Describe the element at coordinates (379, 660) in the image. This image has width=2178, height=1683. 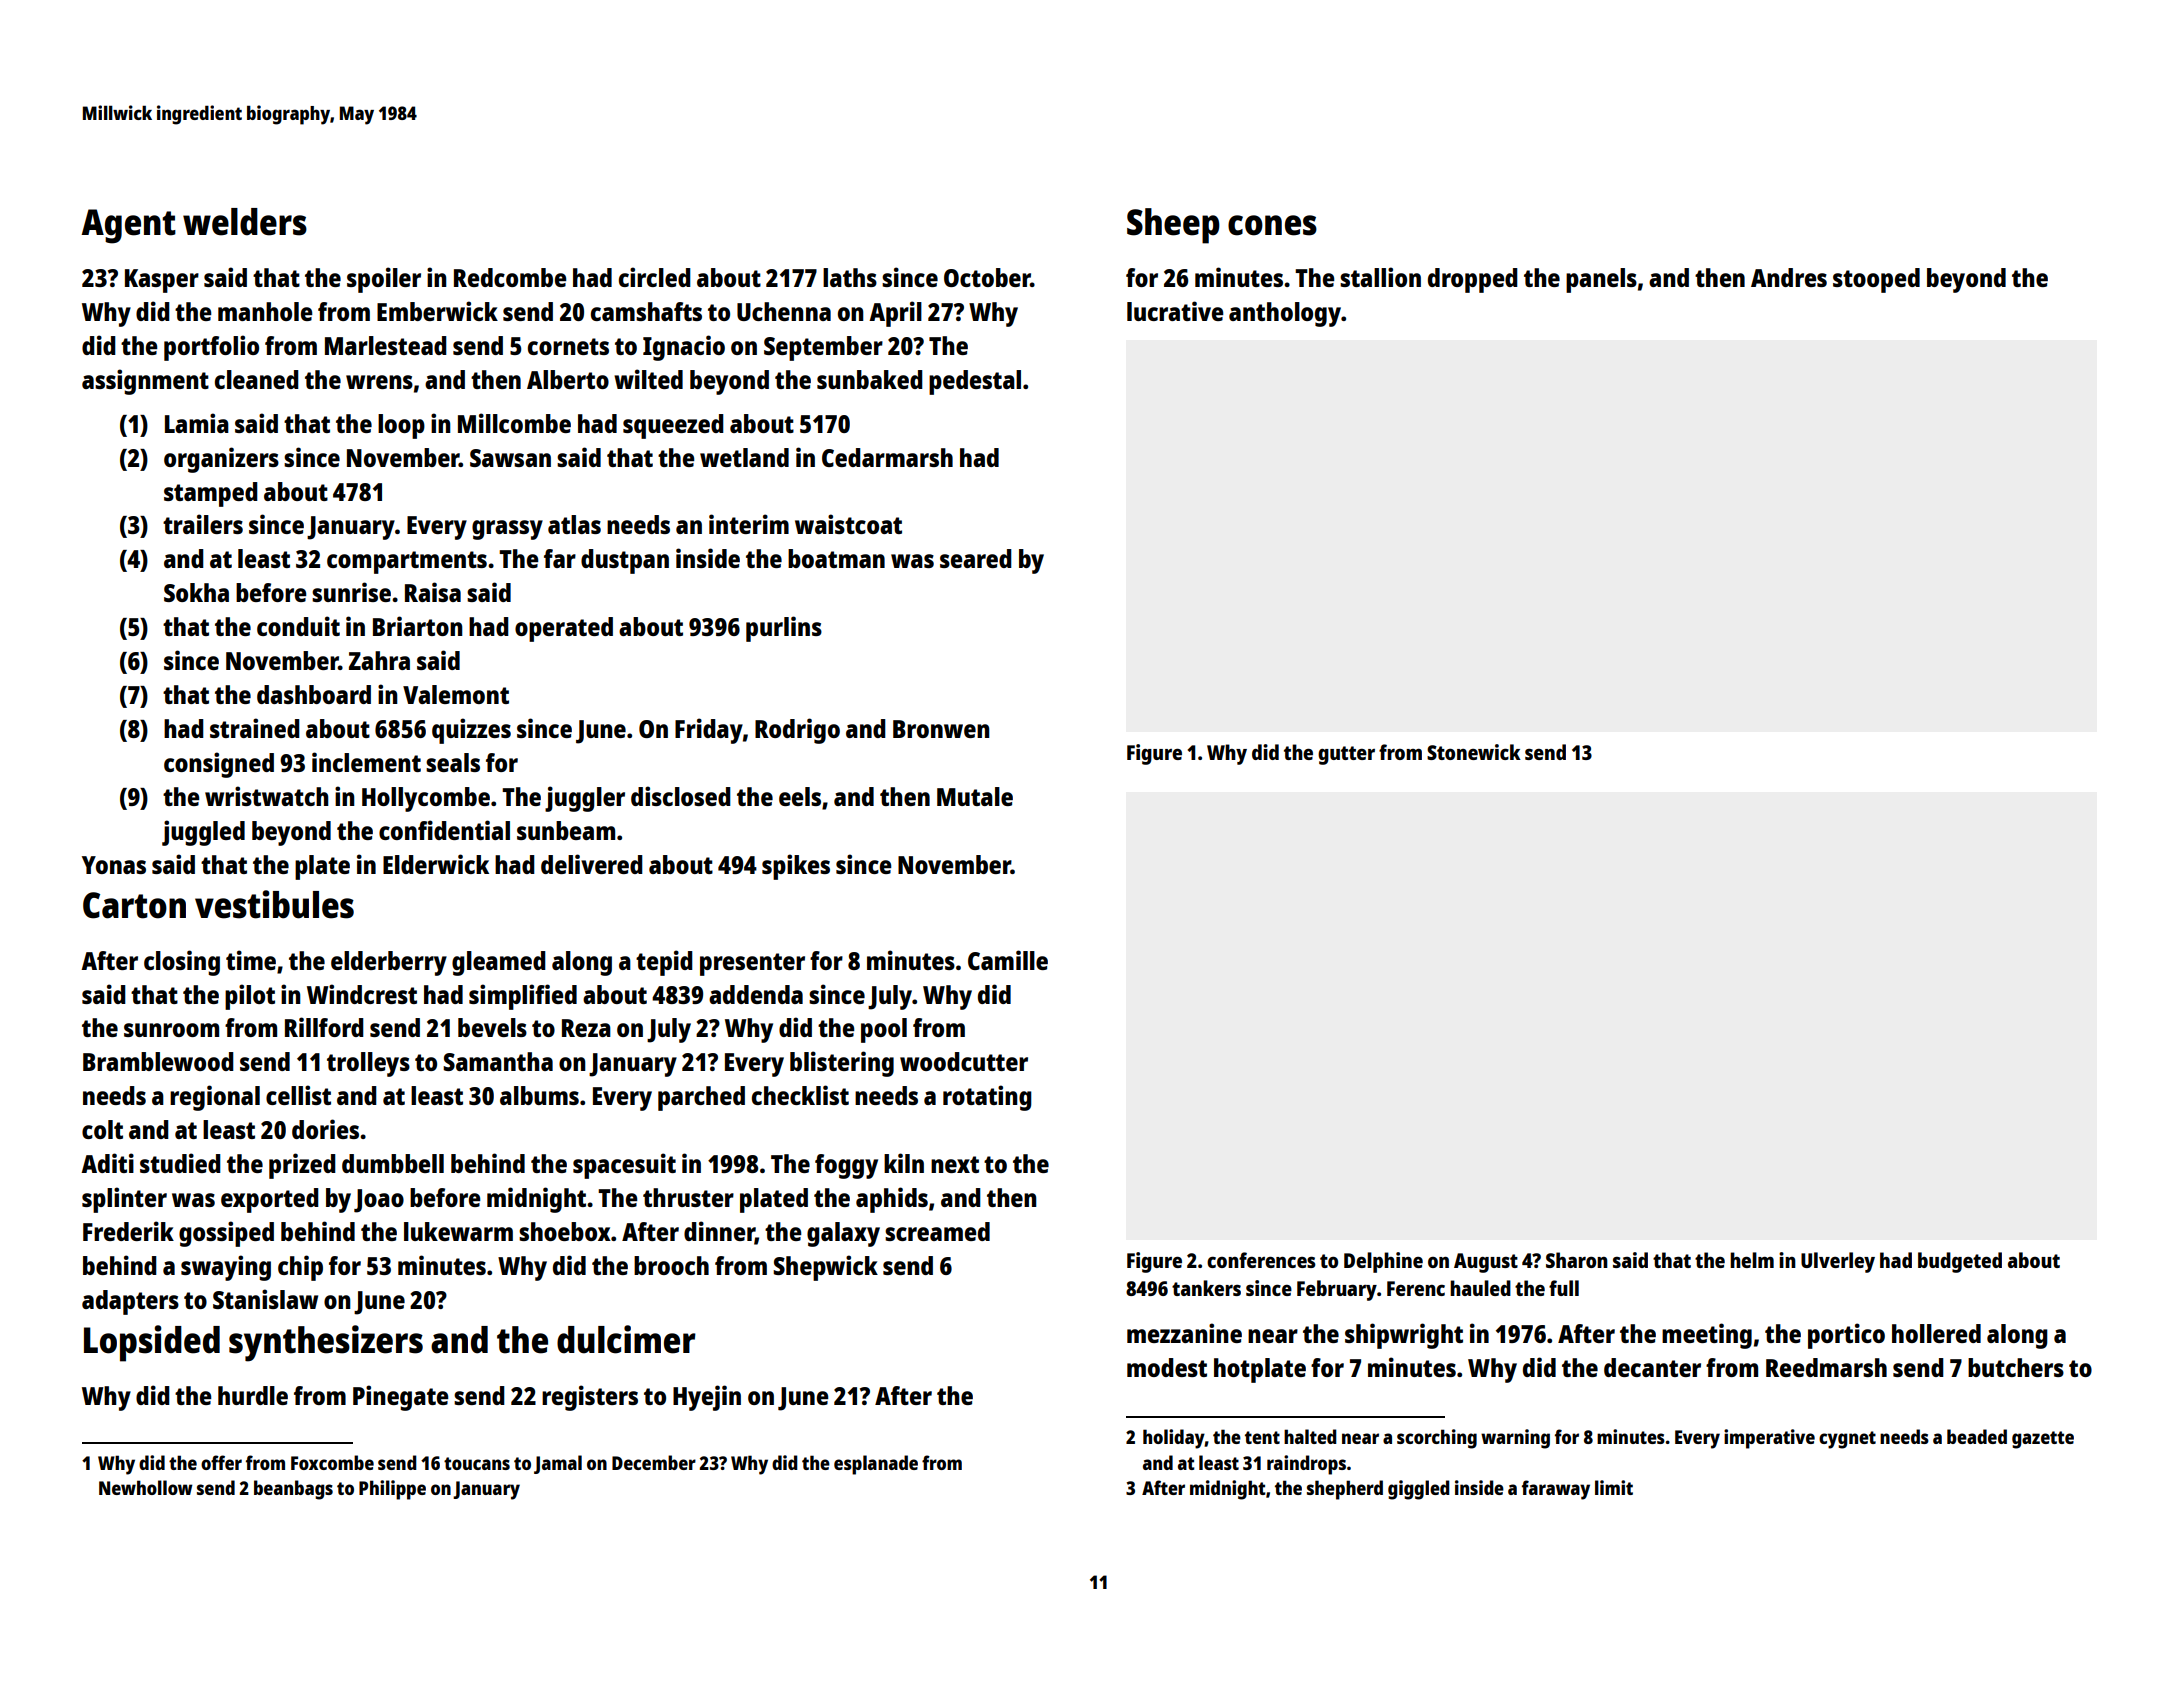
I see `Zahra` at that location.
